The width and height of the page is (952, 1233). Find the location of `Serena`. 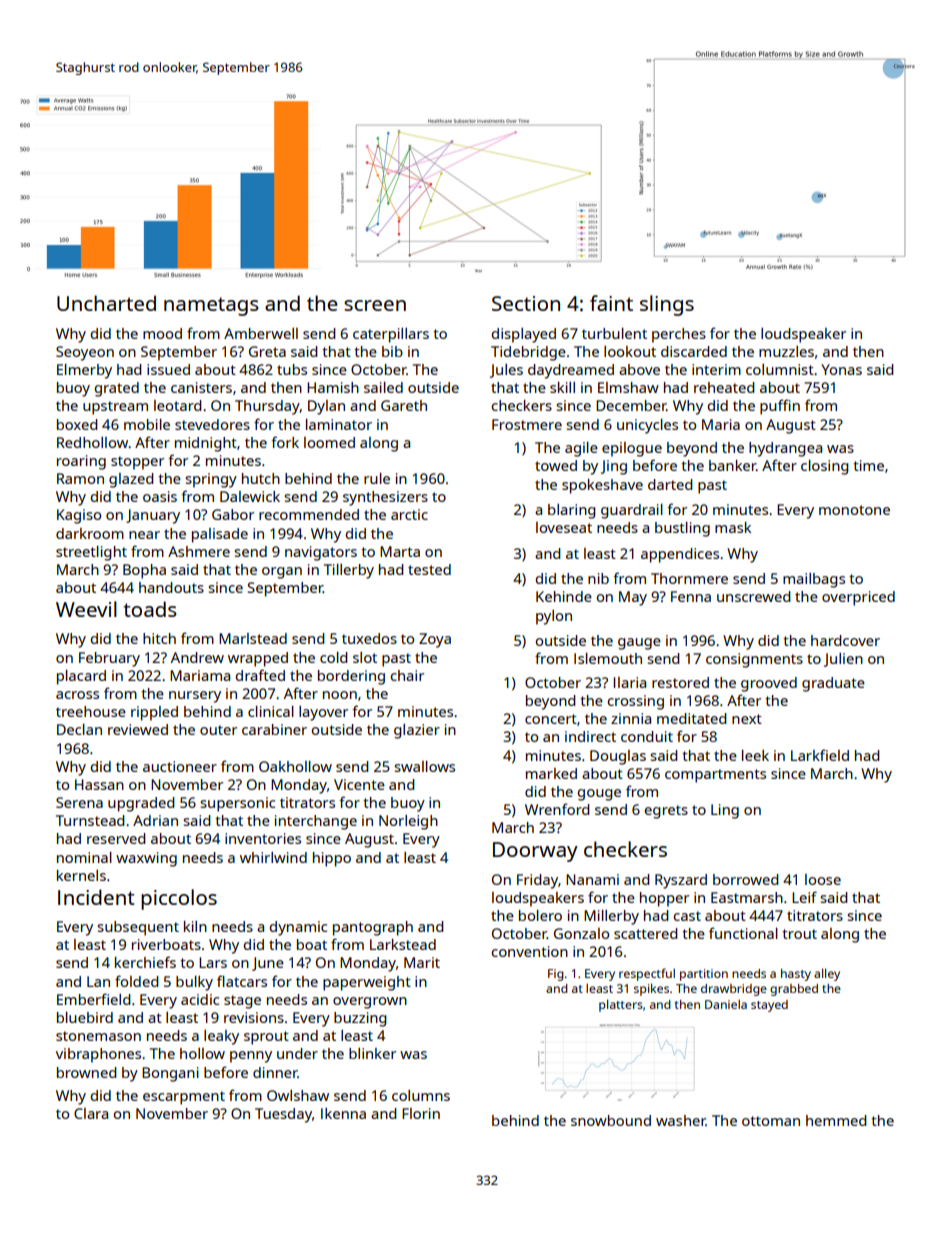

Serena is located at coordinates (79, 802).
